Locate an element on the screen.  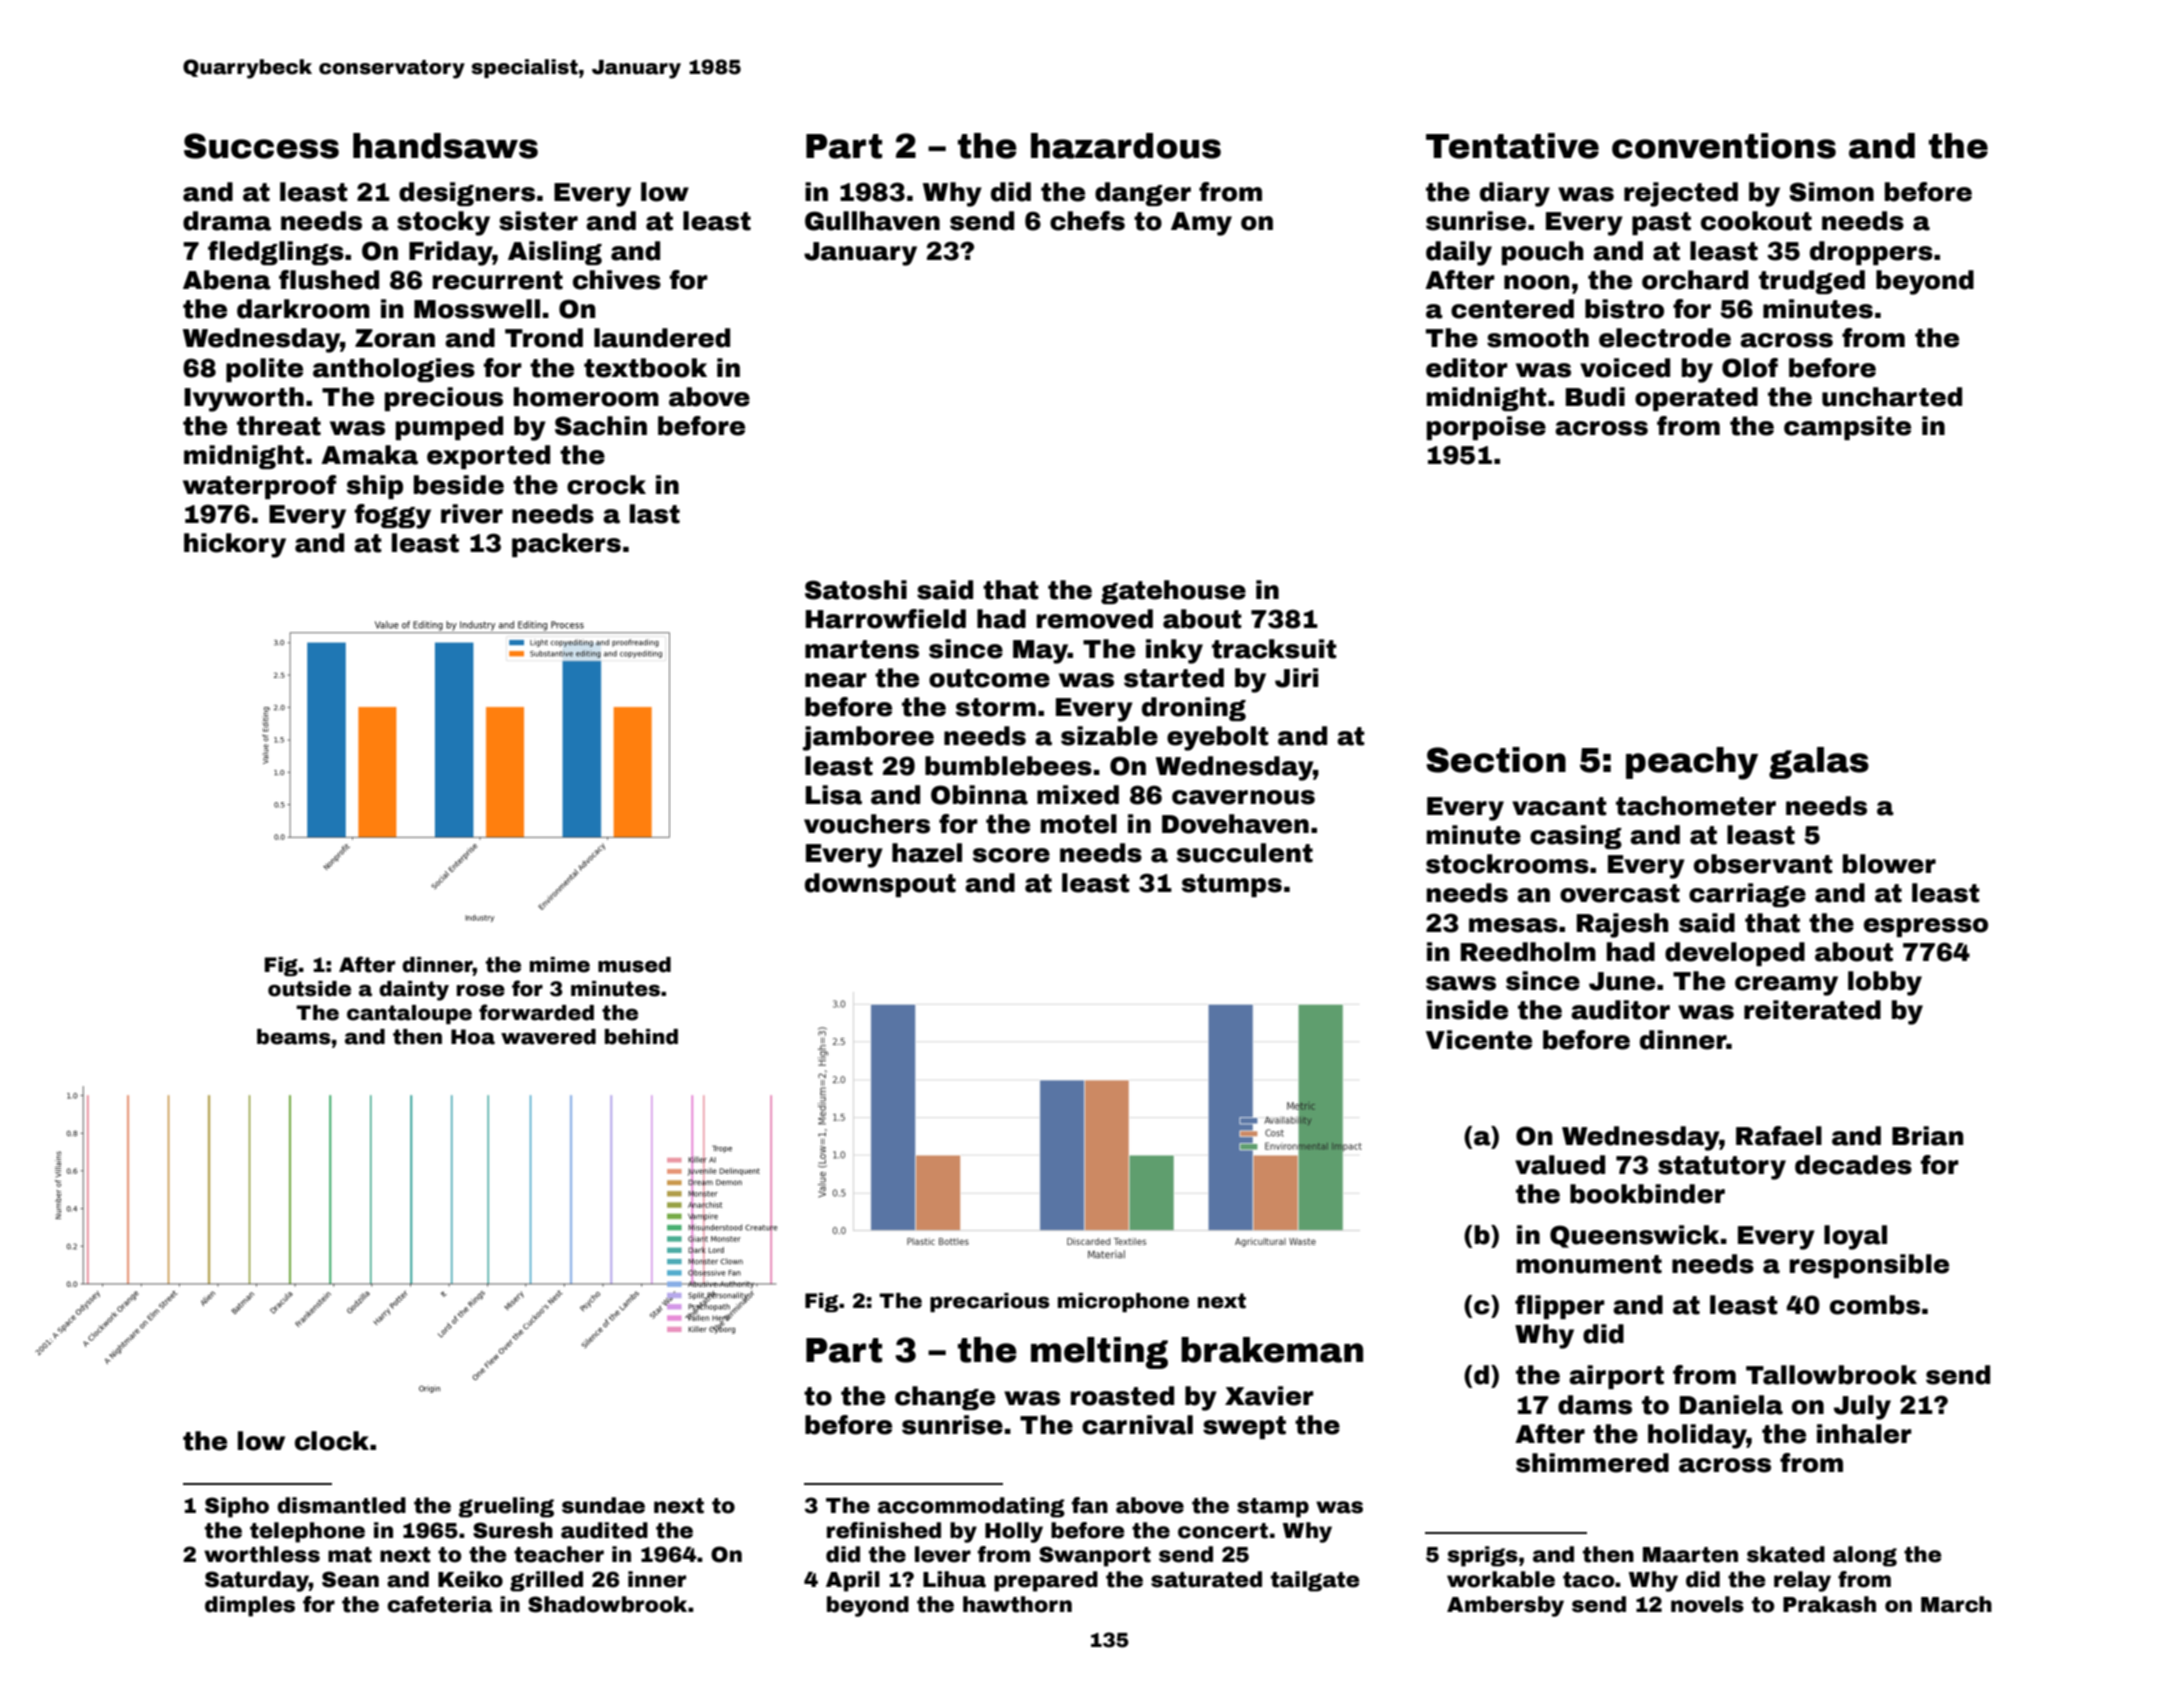
galas is located at coordinates (1819, 763).
